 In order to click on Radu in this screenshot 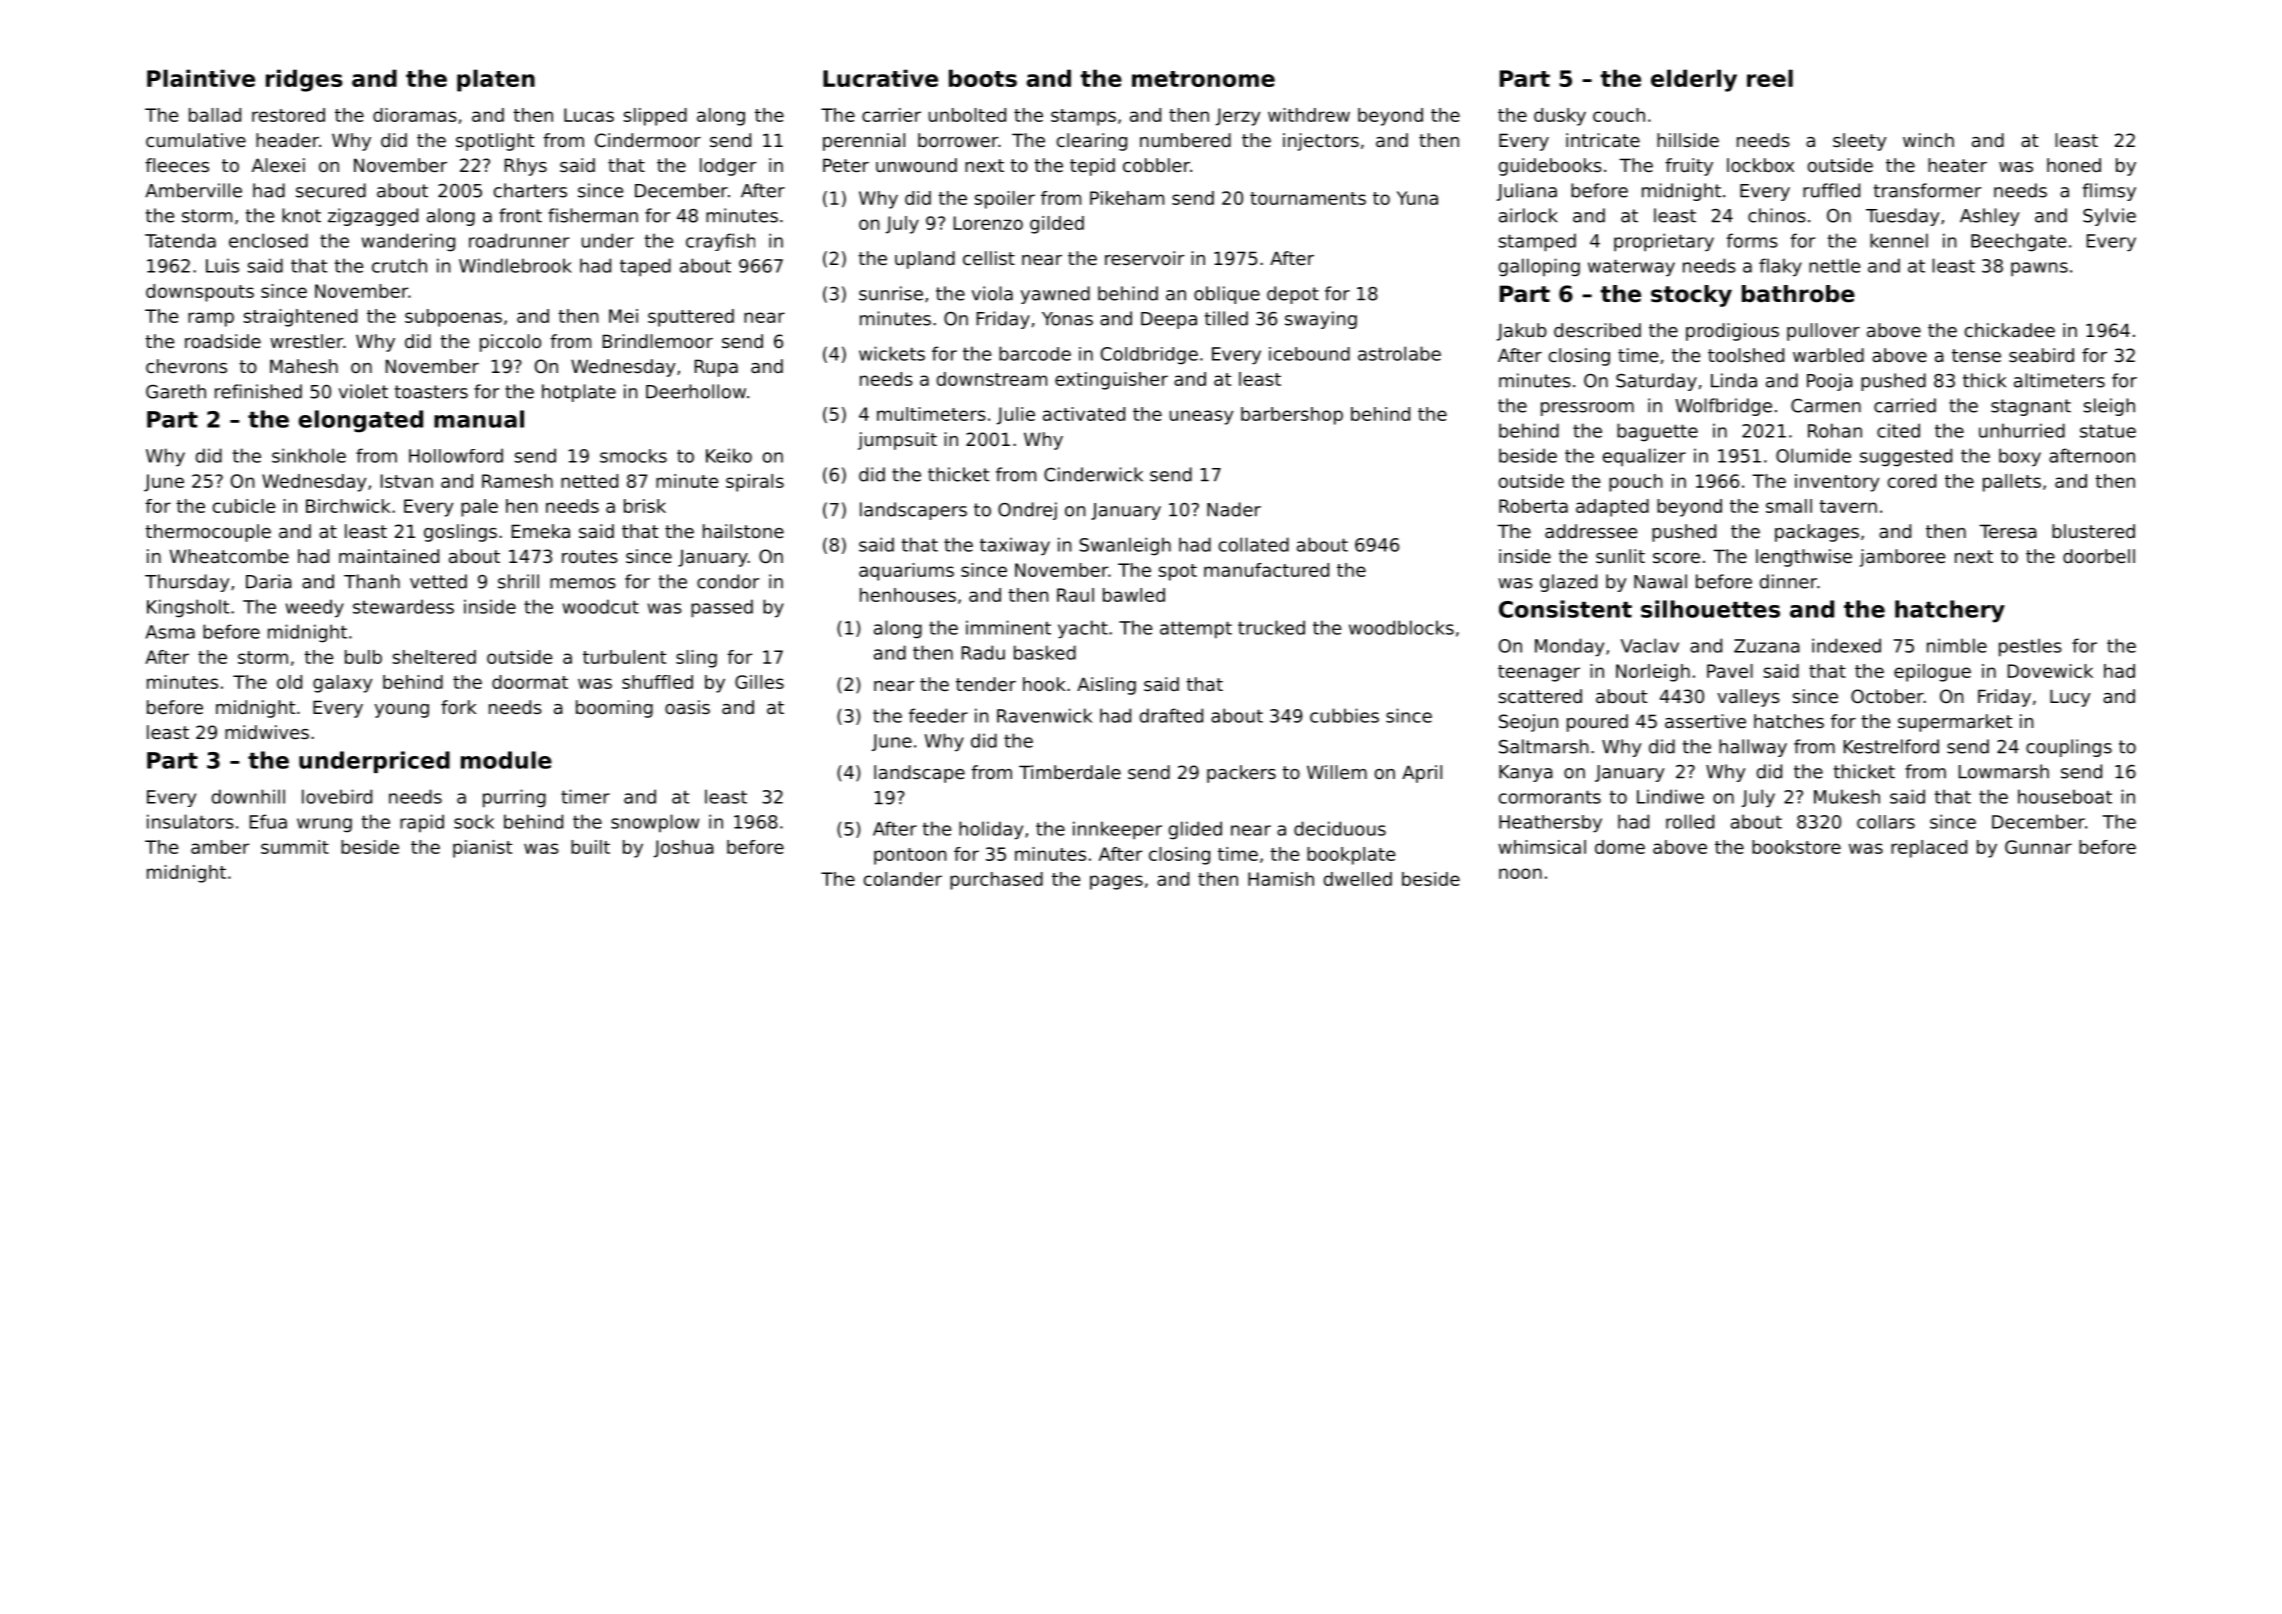, I will do `click(983, 652)`.
